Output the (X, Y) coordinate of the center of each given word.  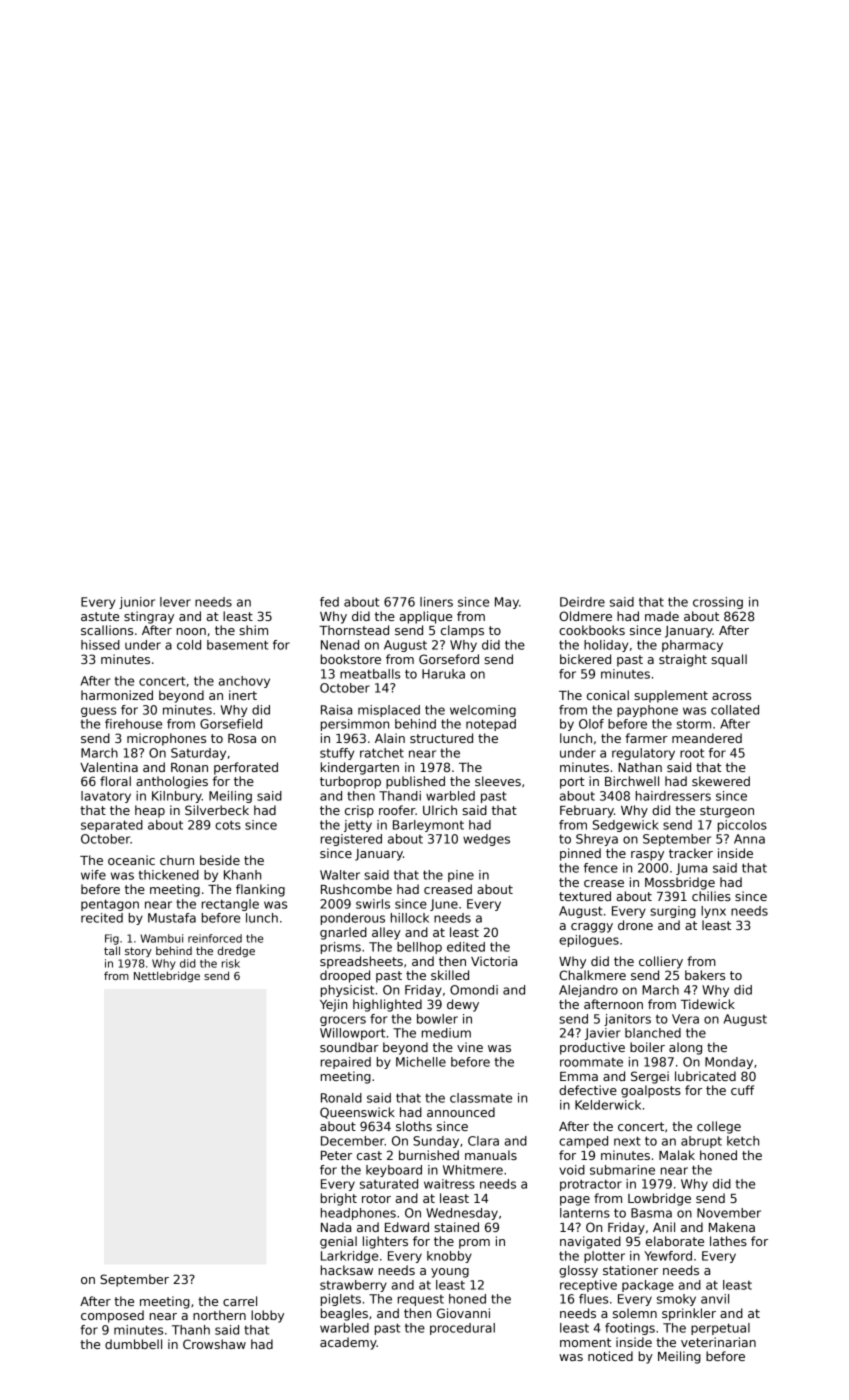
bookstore (351, 659)
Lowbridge (659, 1199)
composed (112, 1316)
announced (461, 1112)
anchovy (244, 682)
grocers (343, 1021)
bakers (705, 975)
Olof (591, 724)
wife (93, 875)
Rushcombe (356, 889)
